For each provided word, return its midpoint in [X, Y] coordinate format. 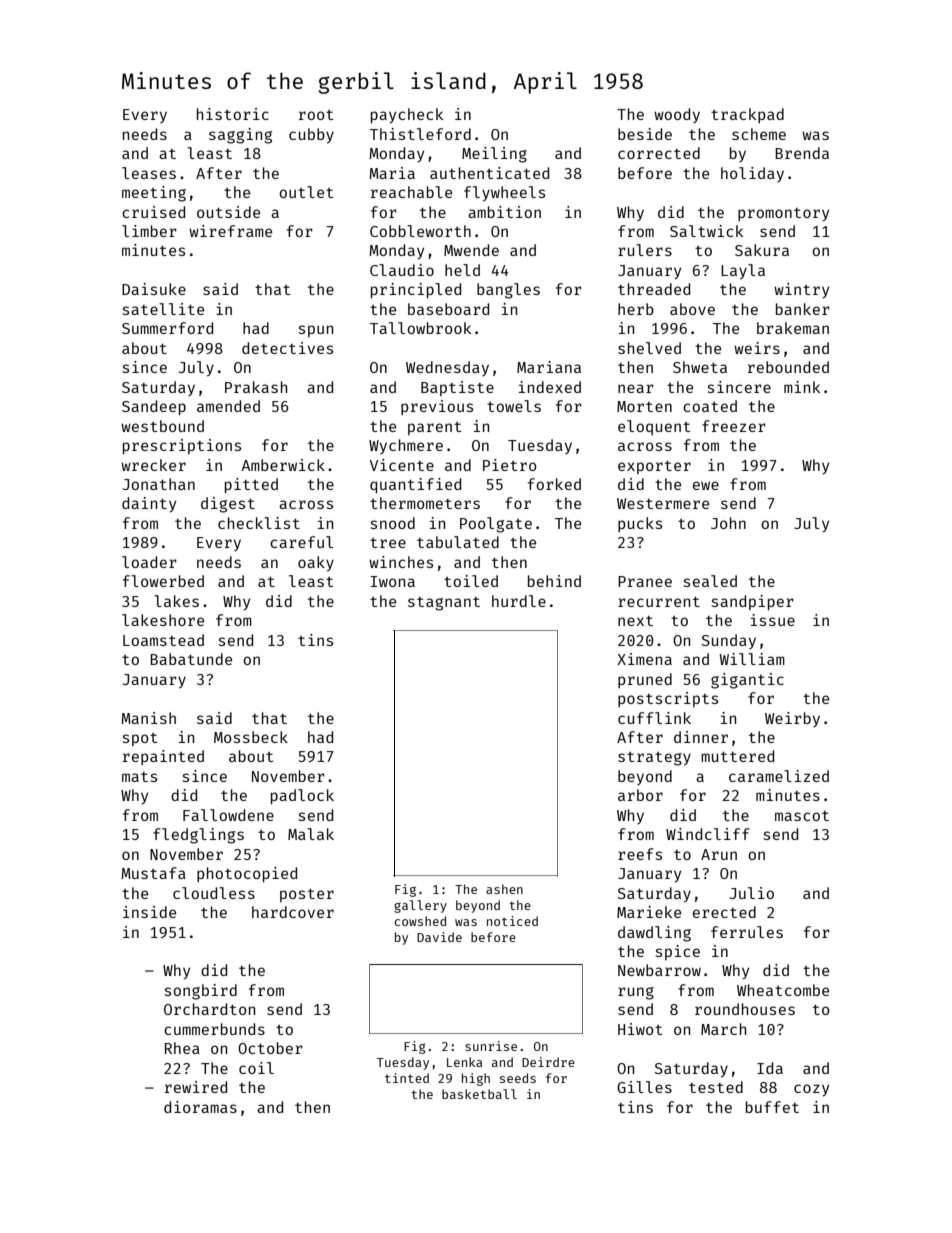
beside [645, 134]
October [270, 1048]
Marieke [649, 912]
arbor [640, 795]
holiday [752, 174]
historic [233, 114]
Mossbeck [251, 737]
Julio [752, 893]
